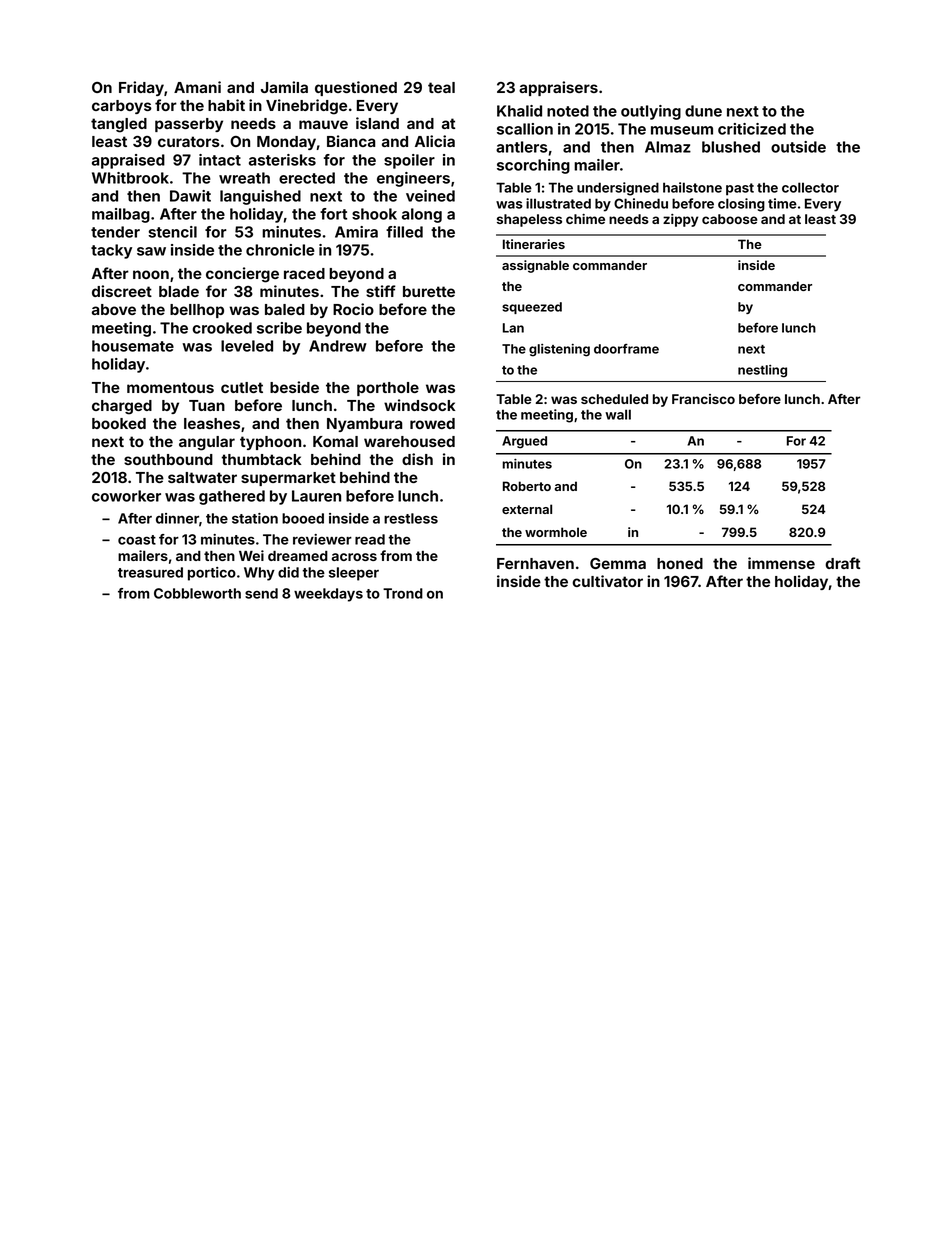 This page has width=952, height=1233. Describe the element at coordinates (403, 593) in the page. I see `Trond` at that location.
